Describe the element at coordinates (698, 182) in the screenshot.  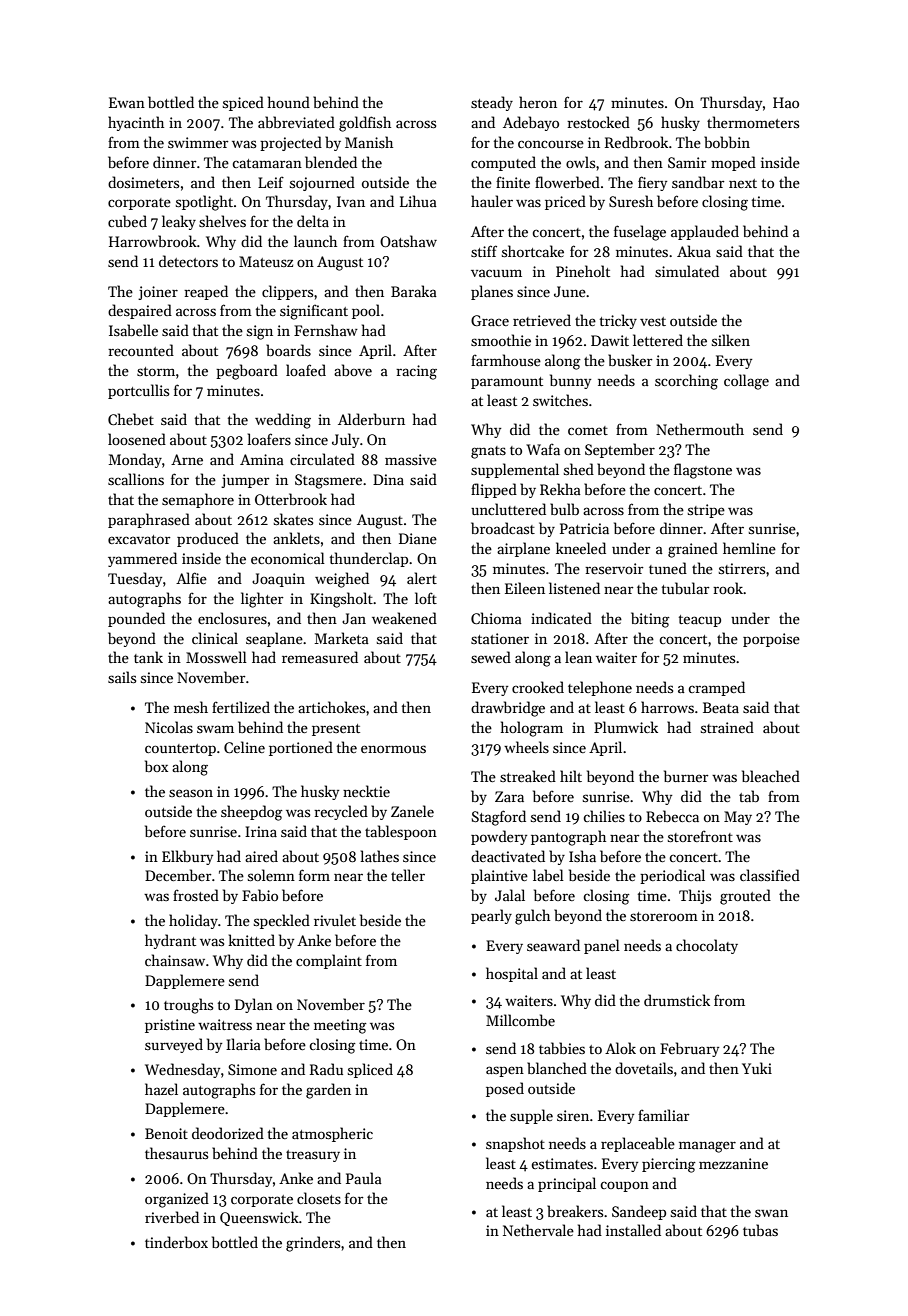
I see `sandbar` at that location.
